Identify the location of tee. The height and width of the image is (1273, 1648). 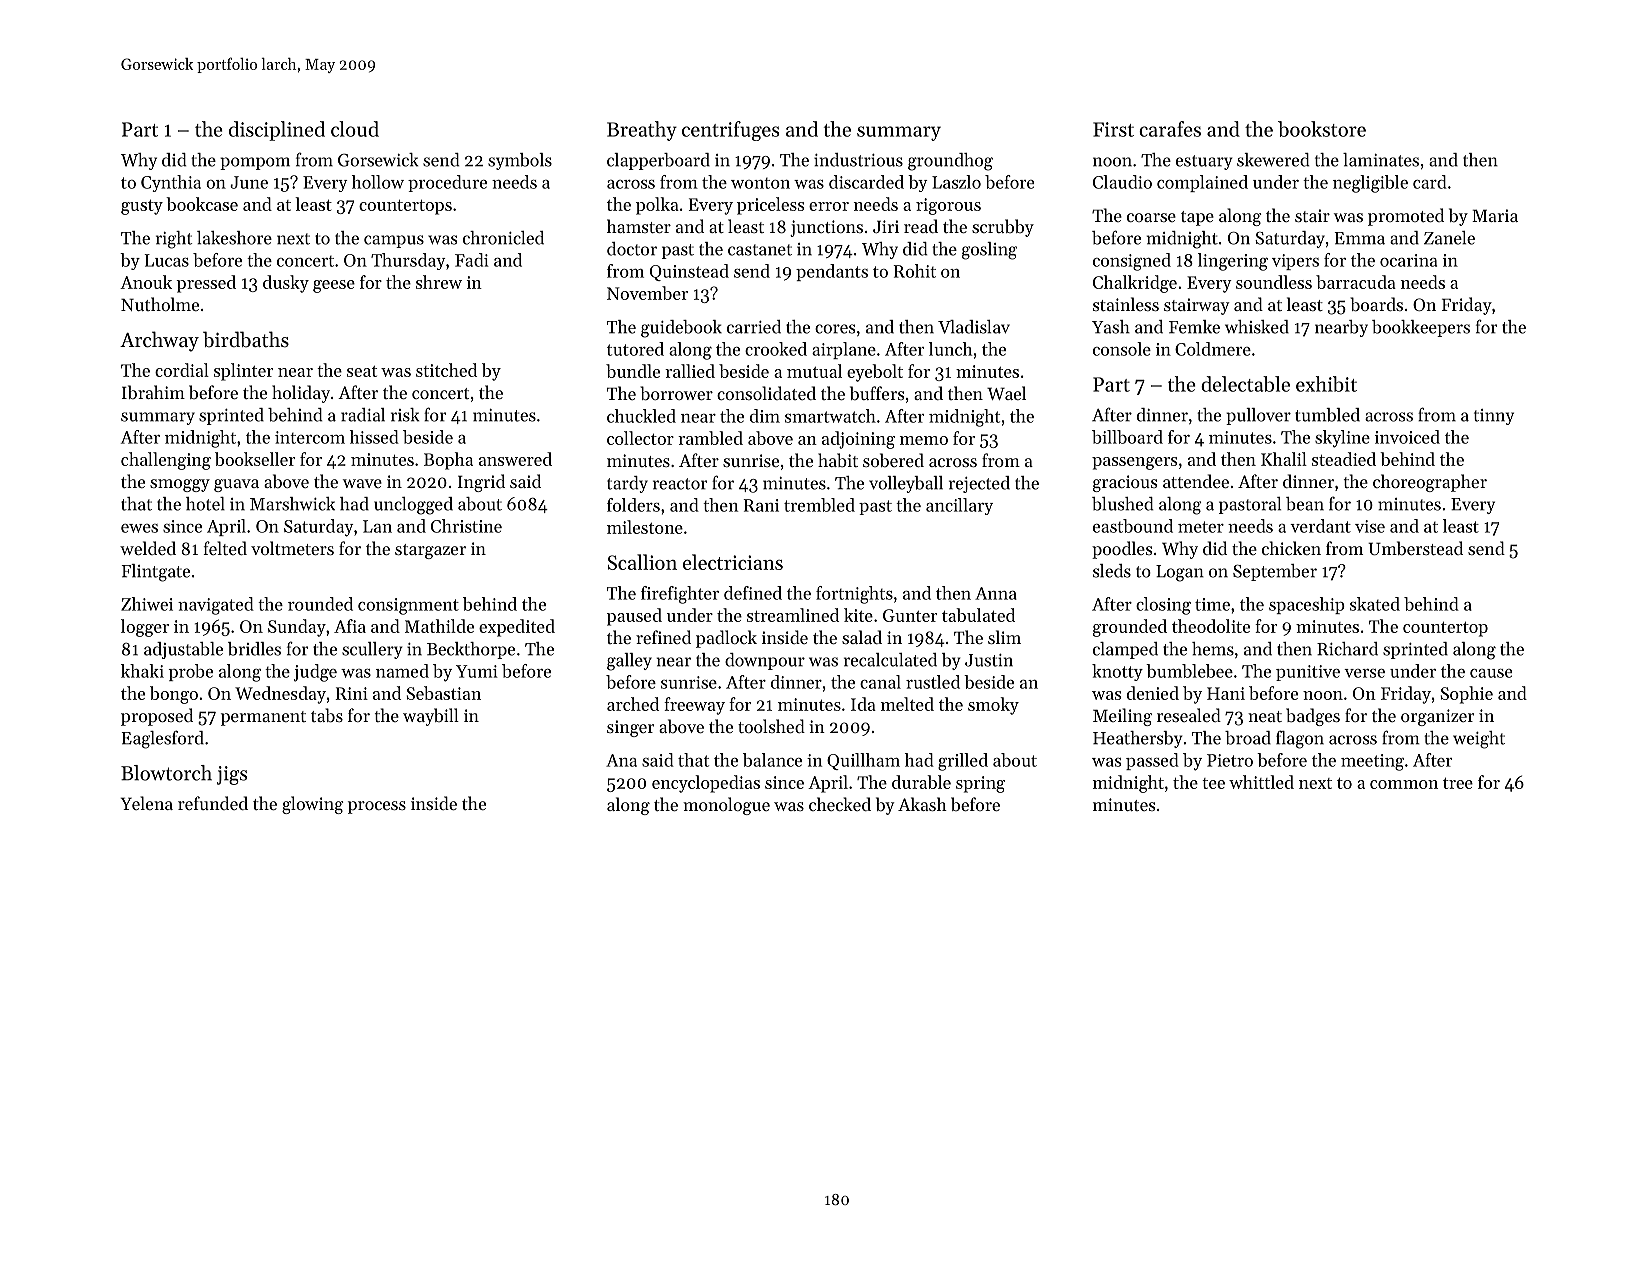
(1213, 783).
